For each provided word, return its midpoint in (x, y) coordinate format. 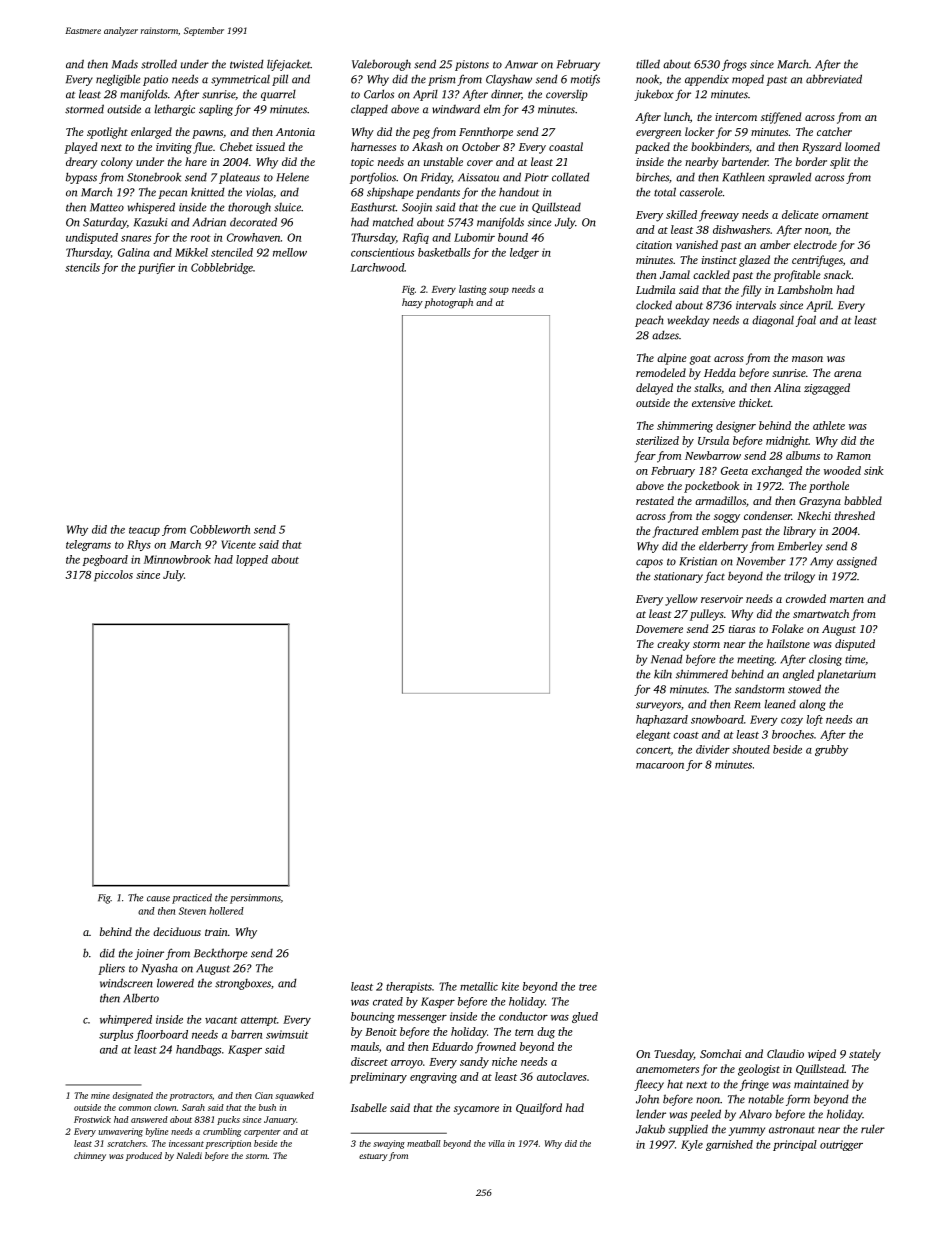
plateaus (239, 178)
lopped (252, 560)
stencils (82, 267)
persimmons (255, 899)
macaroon (660, 766)
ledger (524, 253)
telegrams (88, 545)
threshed (855, 515)
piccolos (113, 576)
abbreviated (834, 79)
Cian (264, 1095)
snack (837, 274)
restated (655, 500)
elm (492, 109)
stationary (678, 577)
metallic (479, 986)
